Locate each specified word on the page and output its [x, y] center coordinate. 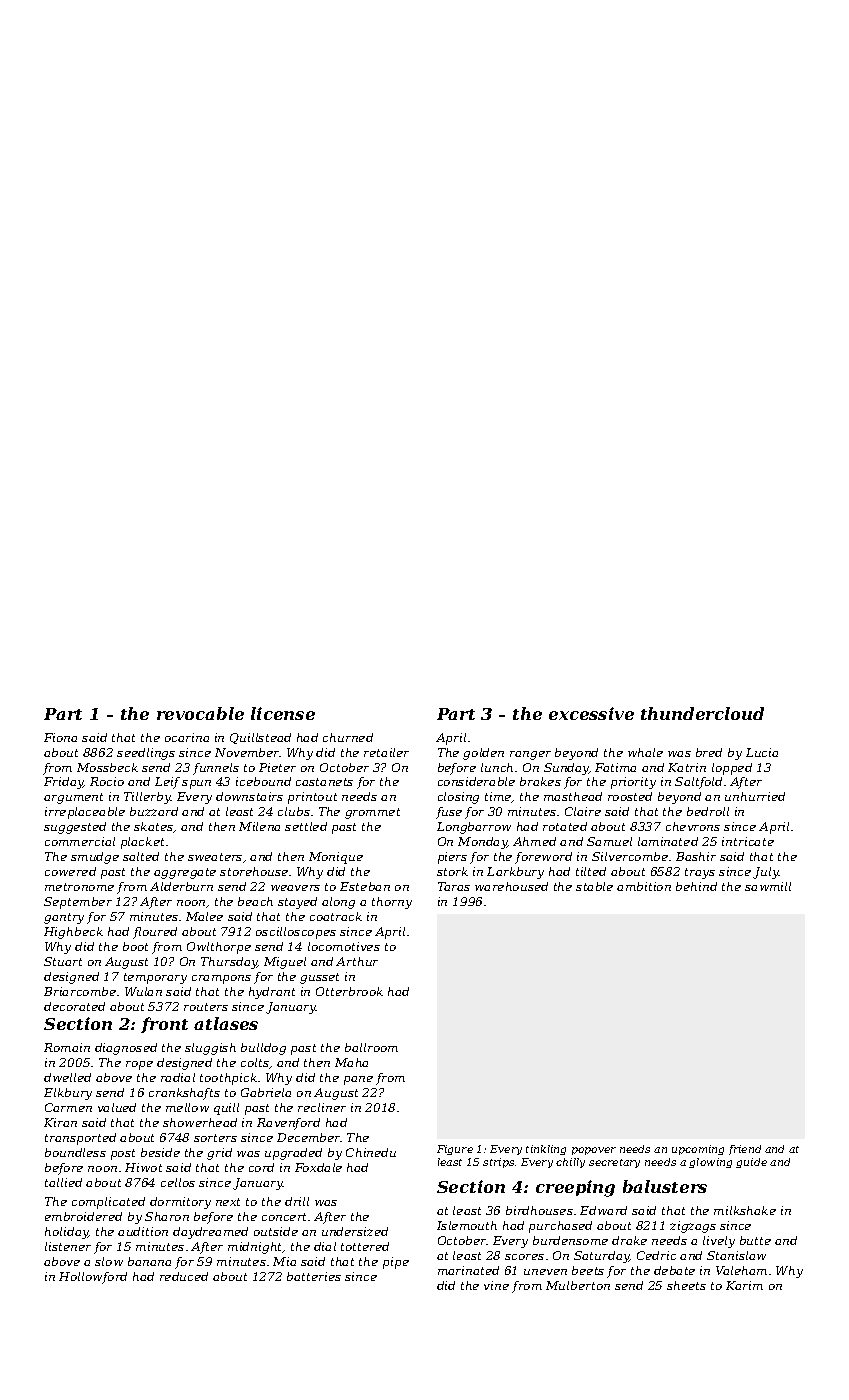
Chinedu [371, 1152]
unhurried [755, 796]
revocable [200, 713]
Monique [336, 858]
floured [155, 933]
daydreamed [210, 1233]
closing [458, 798]
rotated [565, 826]
